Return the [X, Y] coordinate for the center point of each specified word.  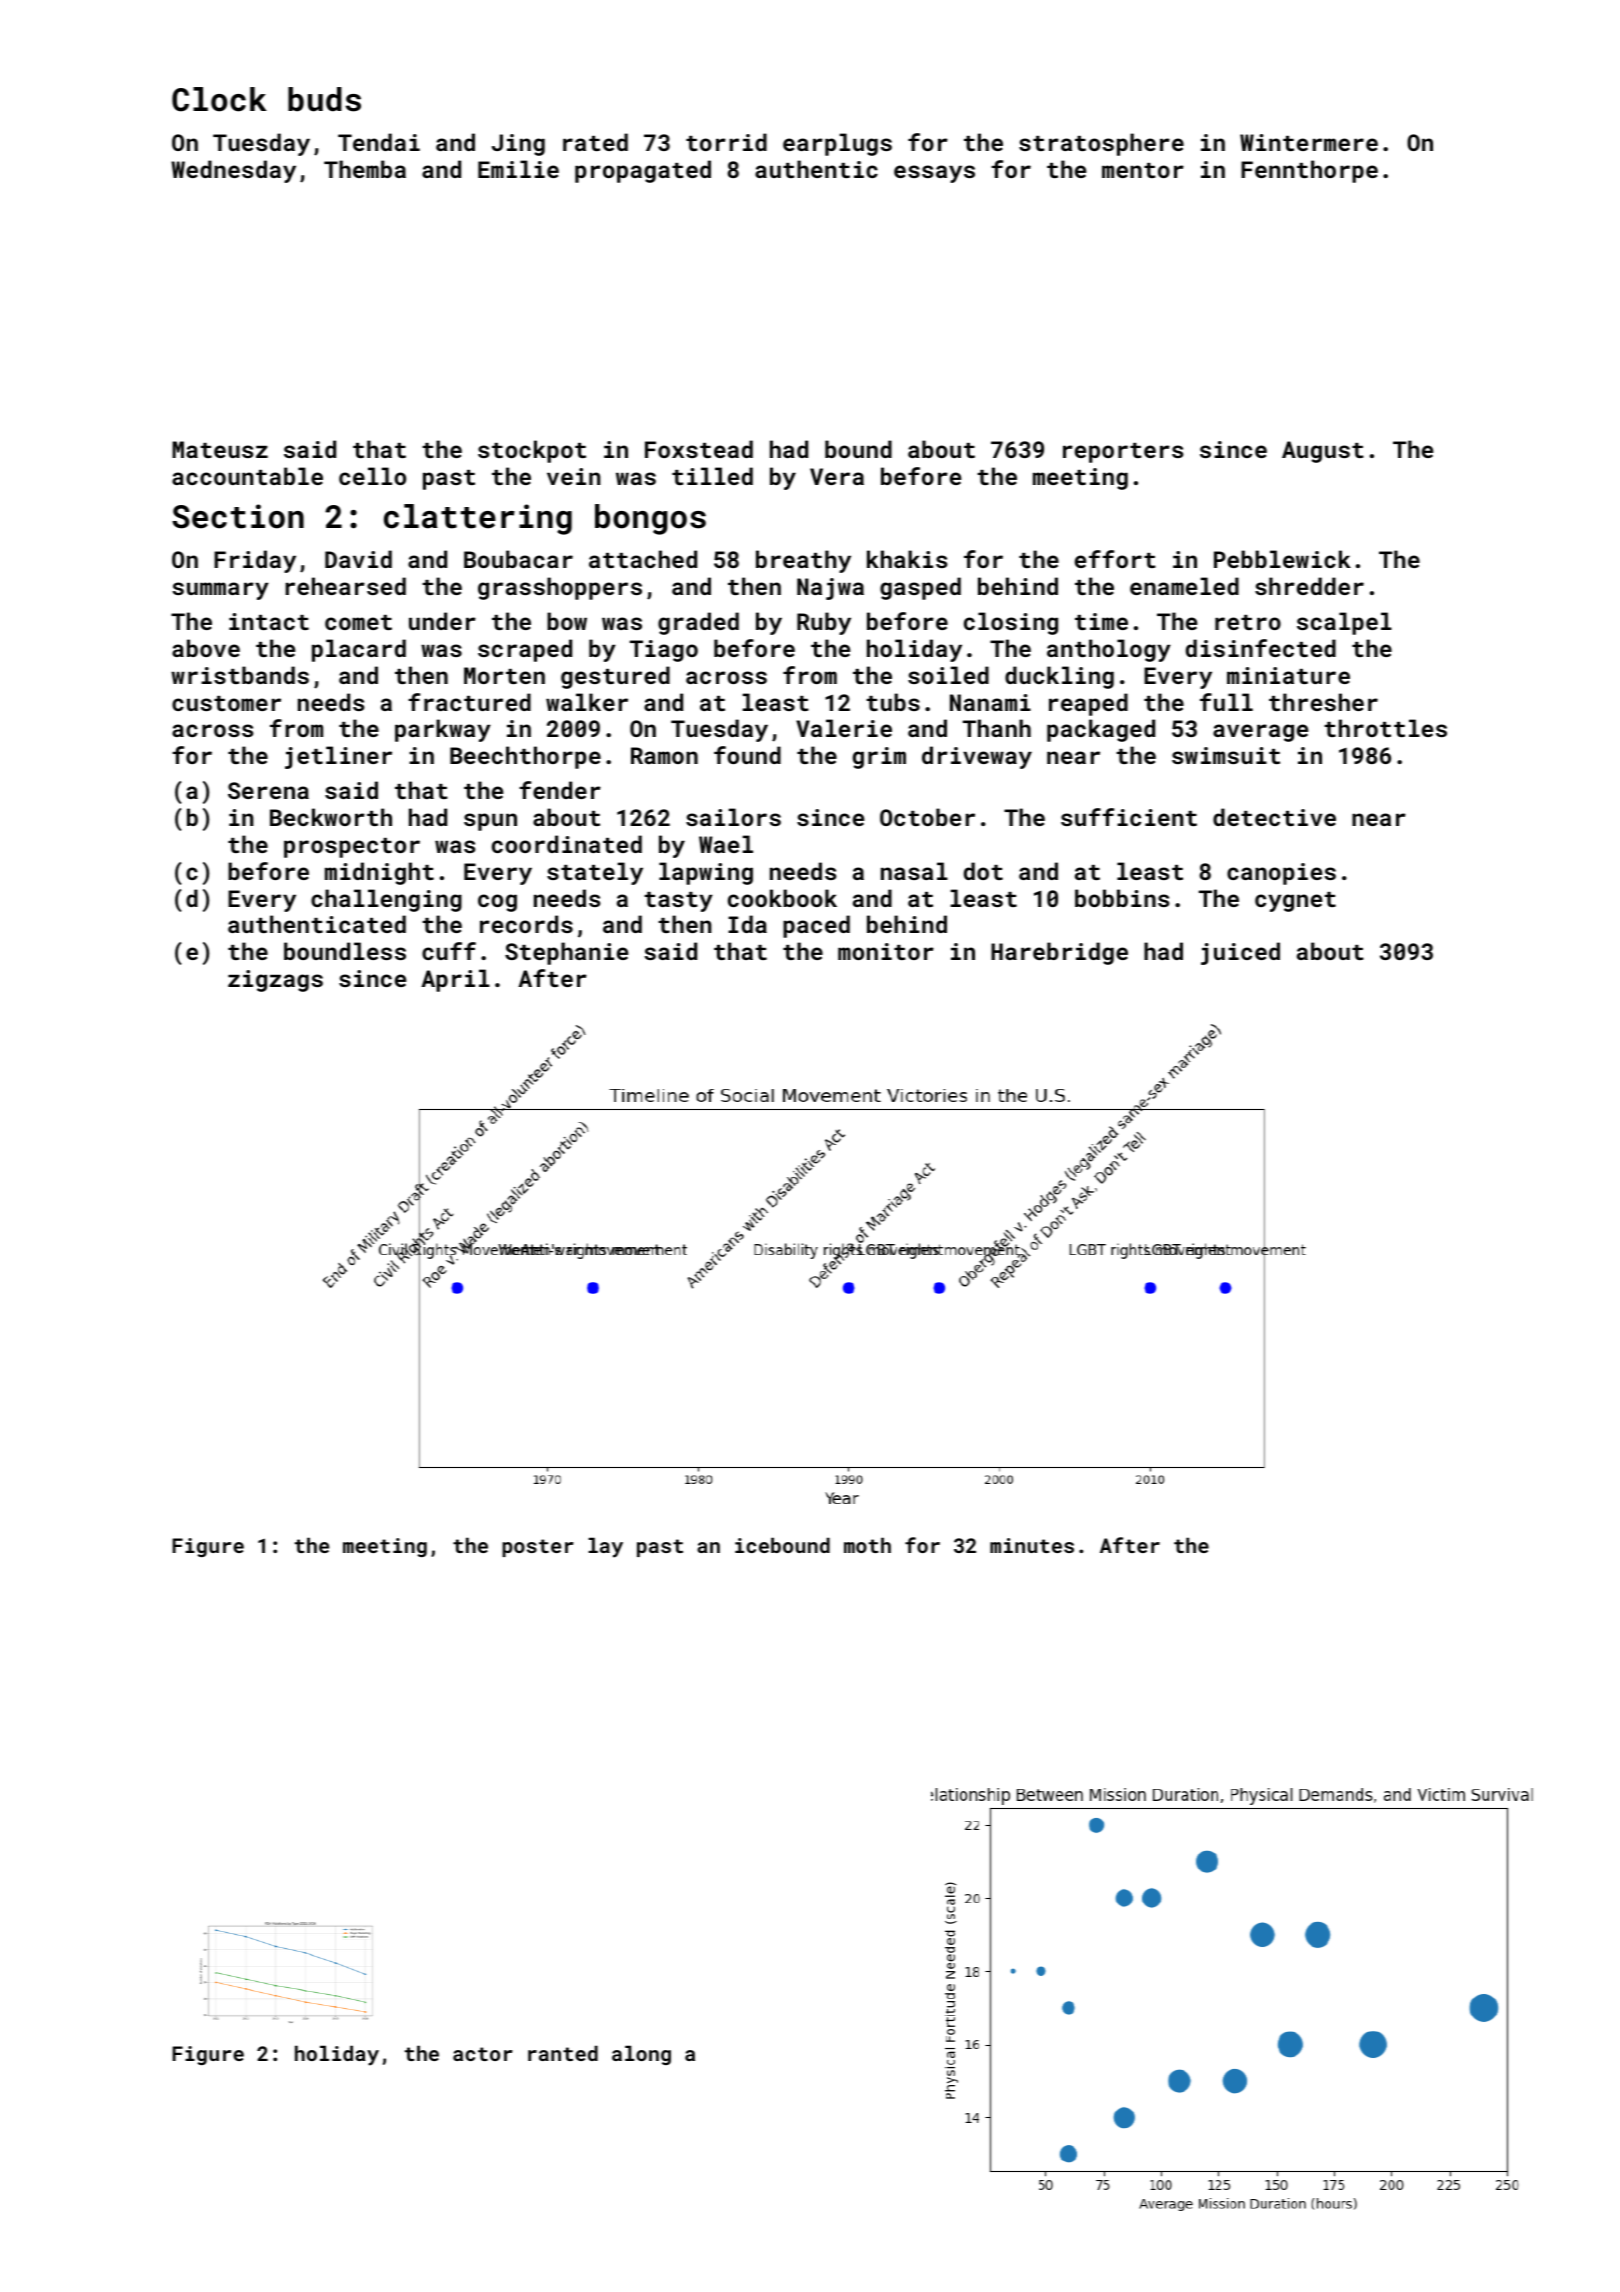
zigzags [275, 981]
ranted [563, 2053]
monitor [886, 951]
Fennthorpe [1309, 171]
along [641, 2055]
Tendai [379, 142]
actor [482, 2054]
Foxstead [699, 449]
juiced [1240, 953]
